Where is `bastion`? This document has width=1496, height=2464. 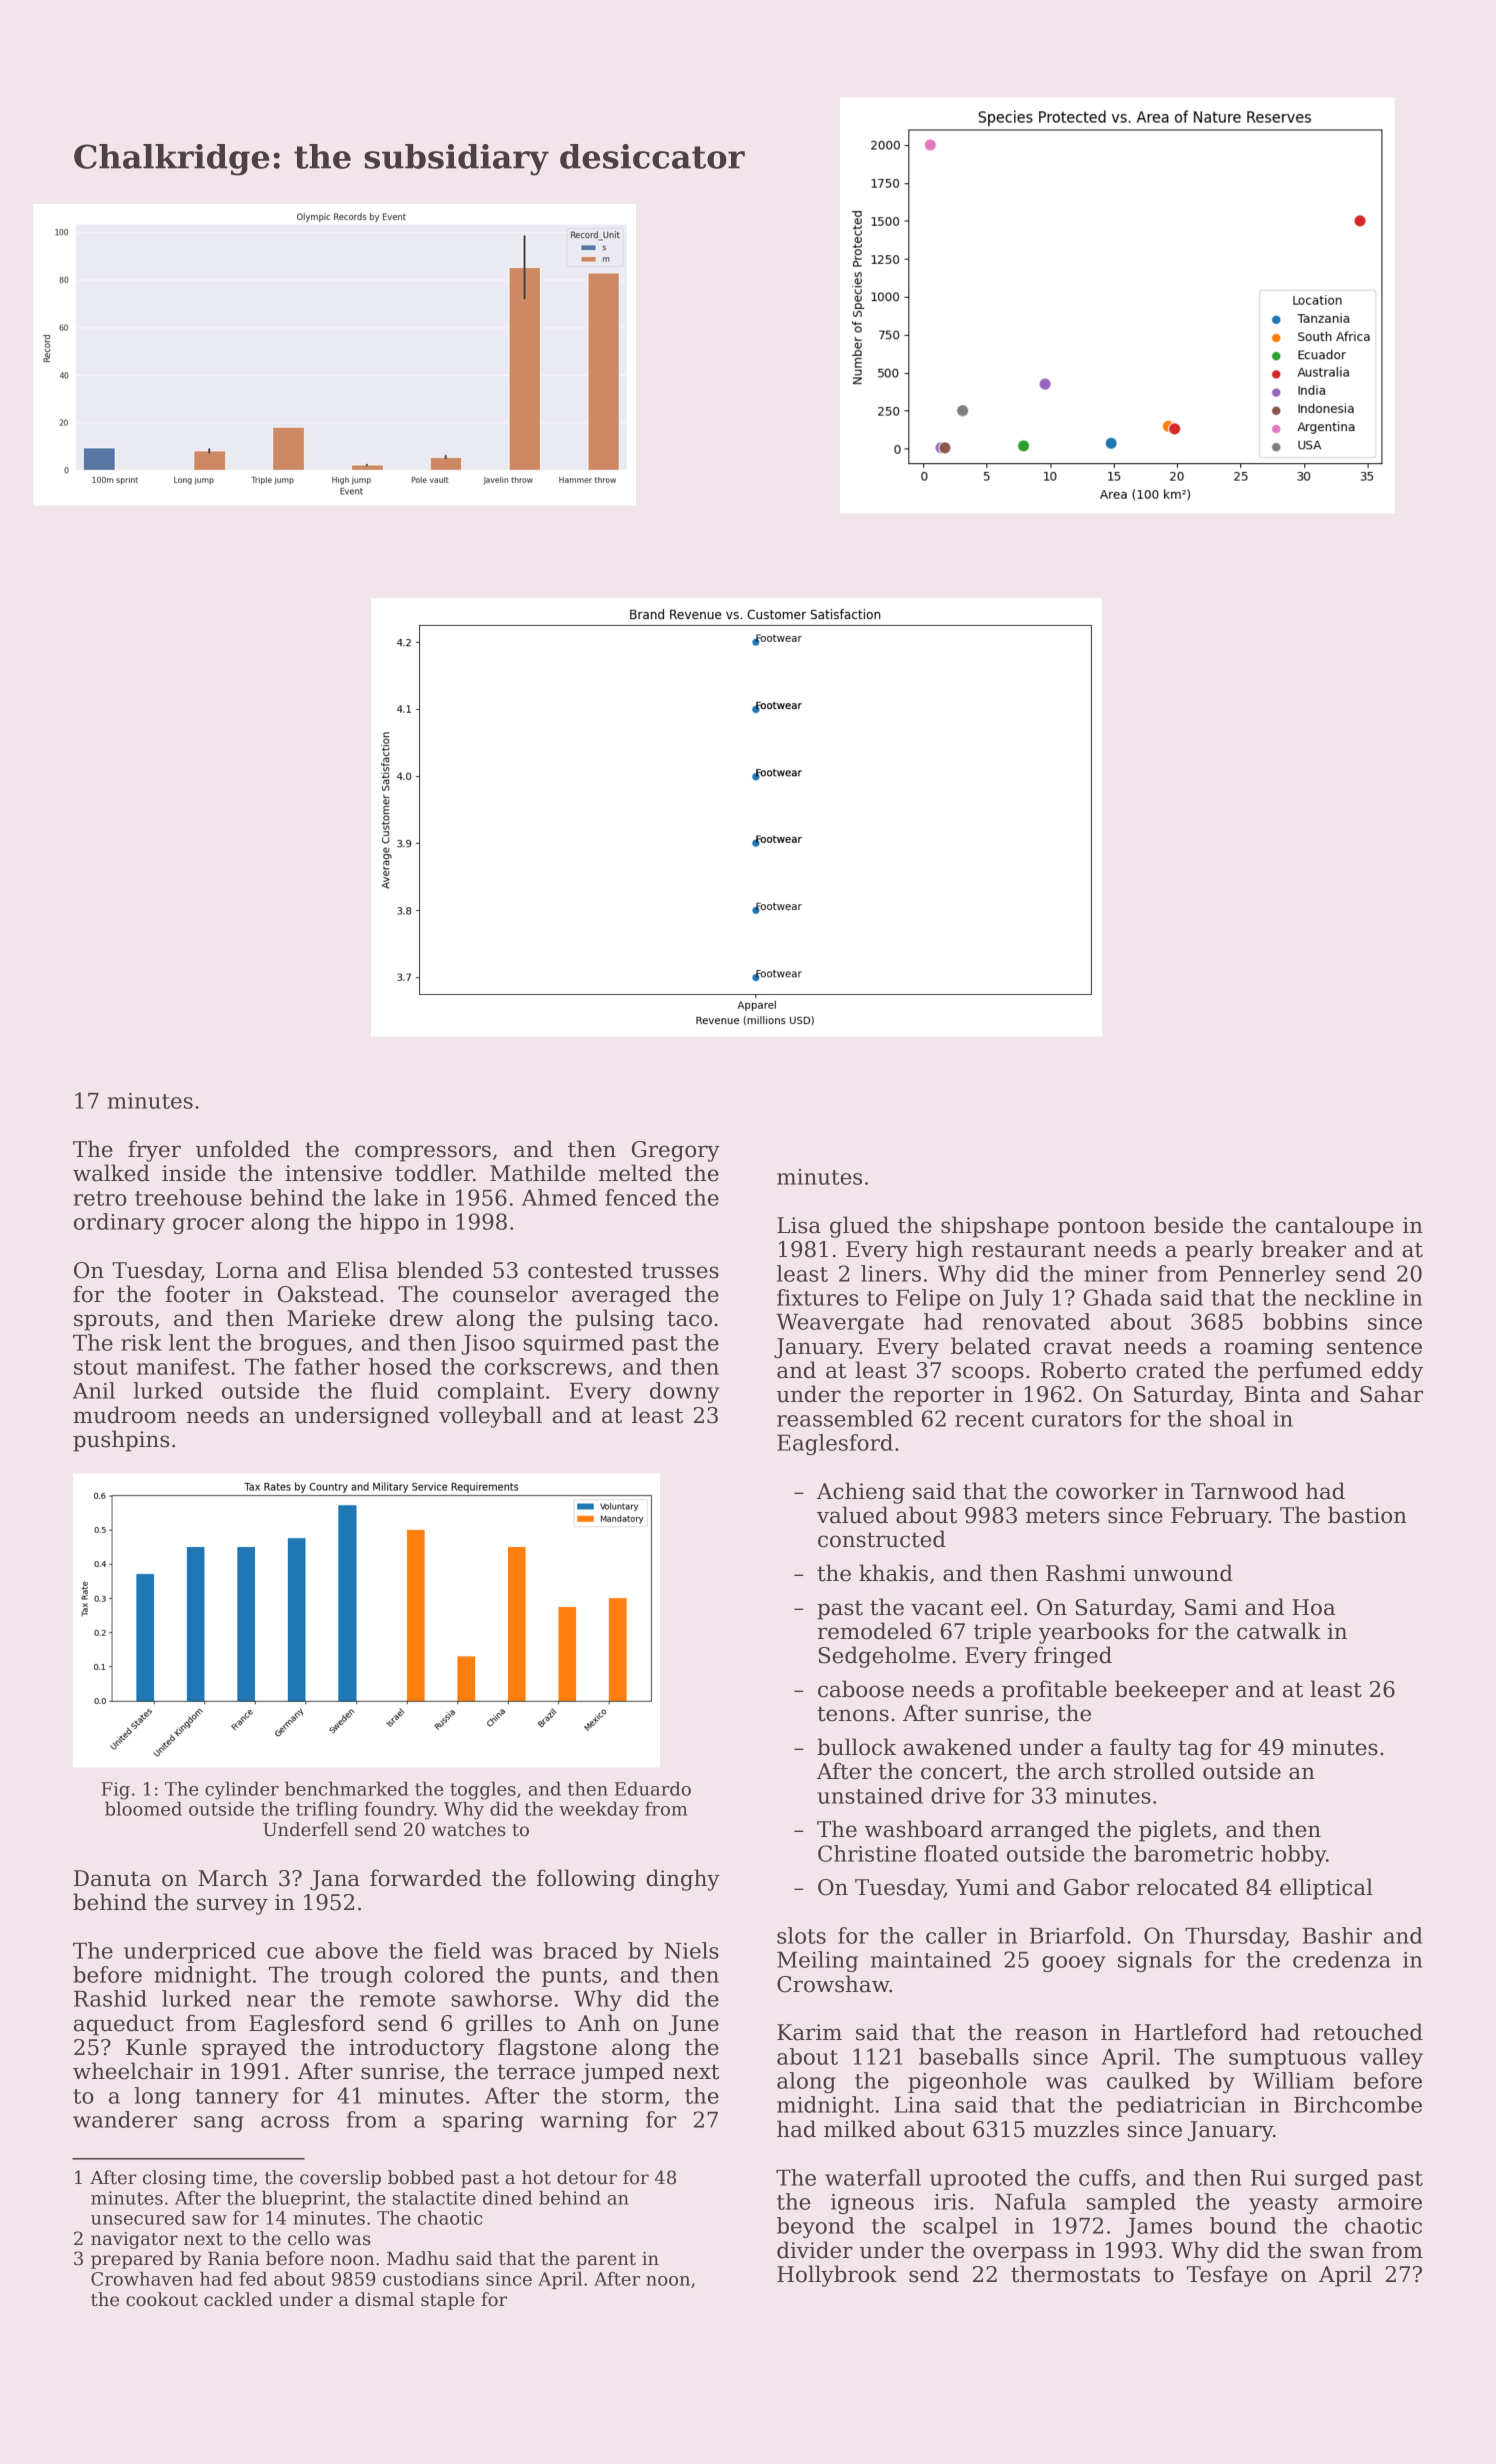
bastion is located at coordinates (1367, 1515).
